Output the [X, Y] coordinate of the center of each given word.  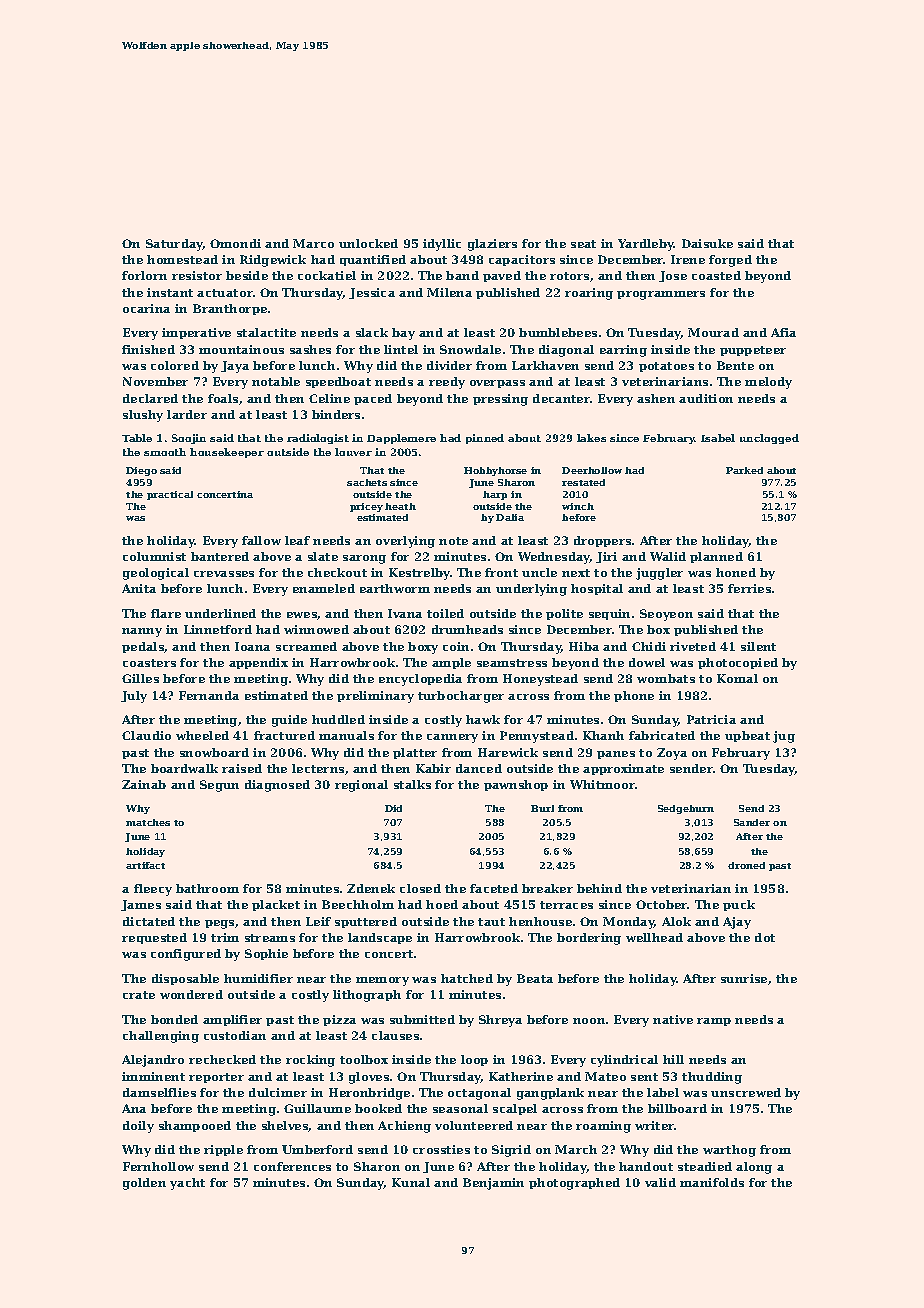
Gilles [140, 678]
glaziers [492, 245]
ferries [749, 588]
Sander [752, 822]
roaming [603, 1127]
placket [276, 905]
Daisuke [707, 243]
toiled [445, 613]
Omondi [235, 243]
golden [144, 1184]
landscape [380, 938]
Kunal [411, 1182]
